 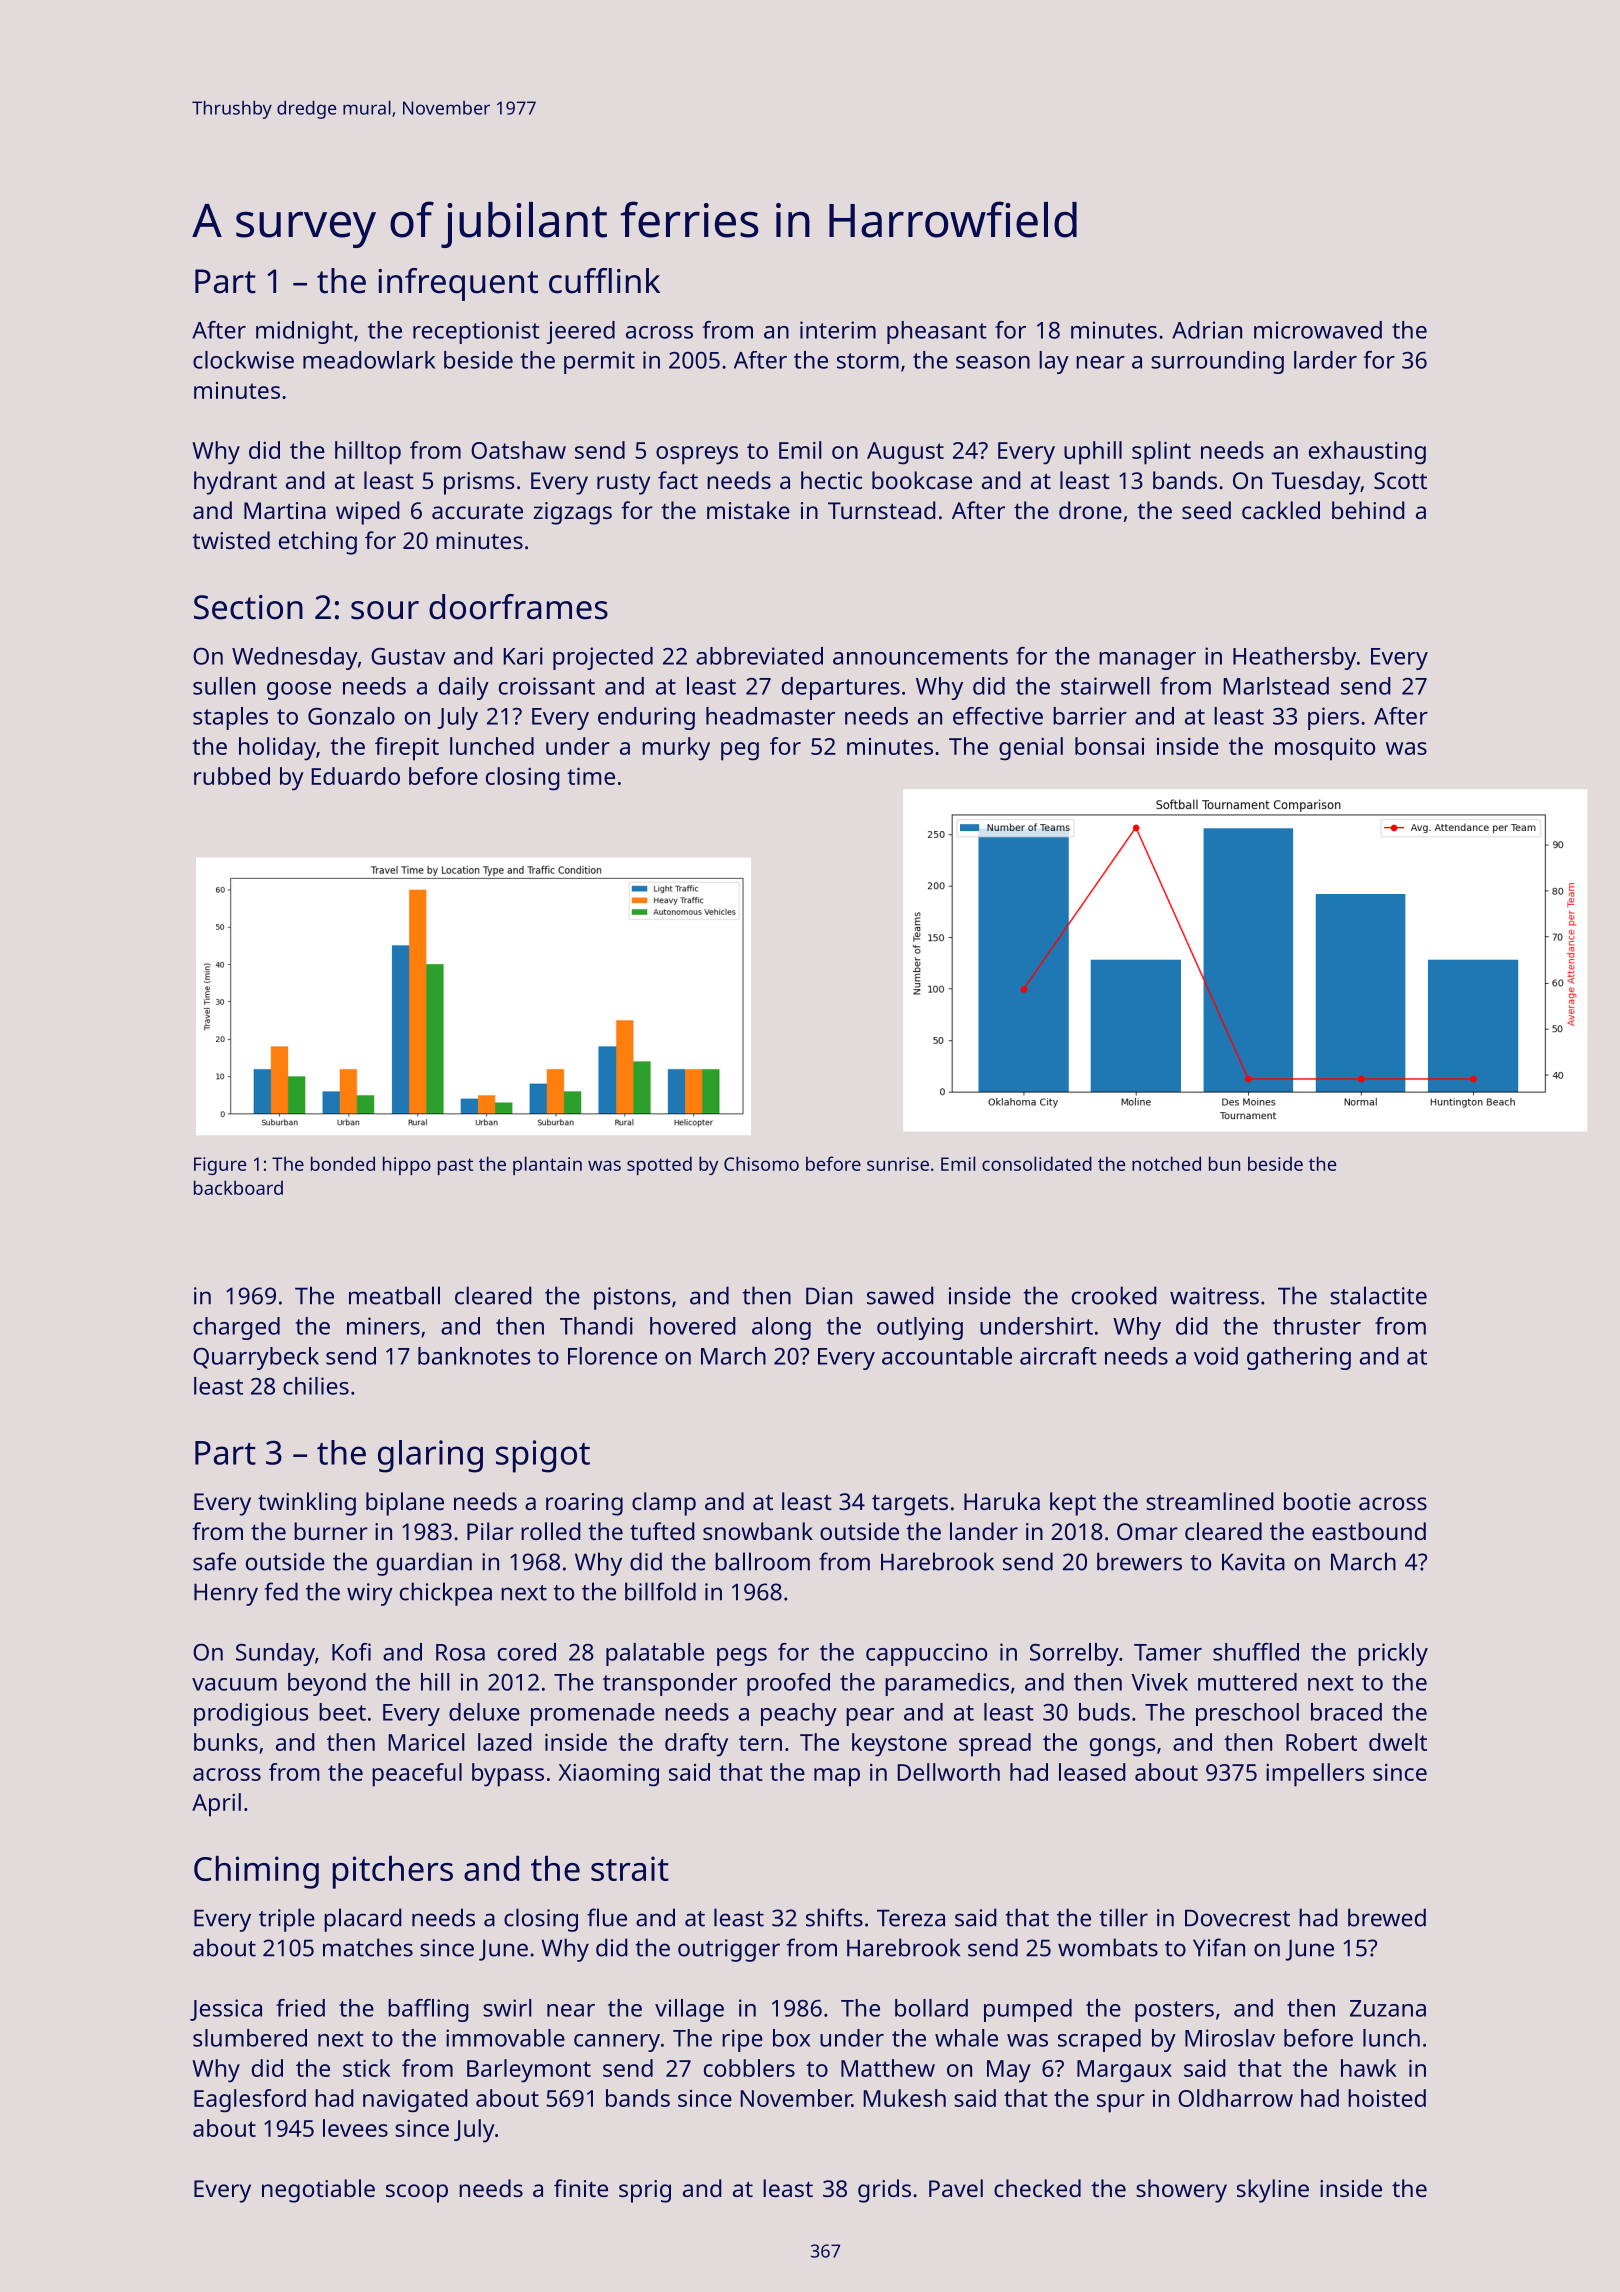 What do you see at coordinates (645, 2191) in the page?
I see `sprig` at bounding box center [645, 2191].
